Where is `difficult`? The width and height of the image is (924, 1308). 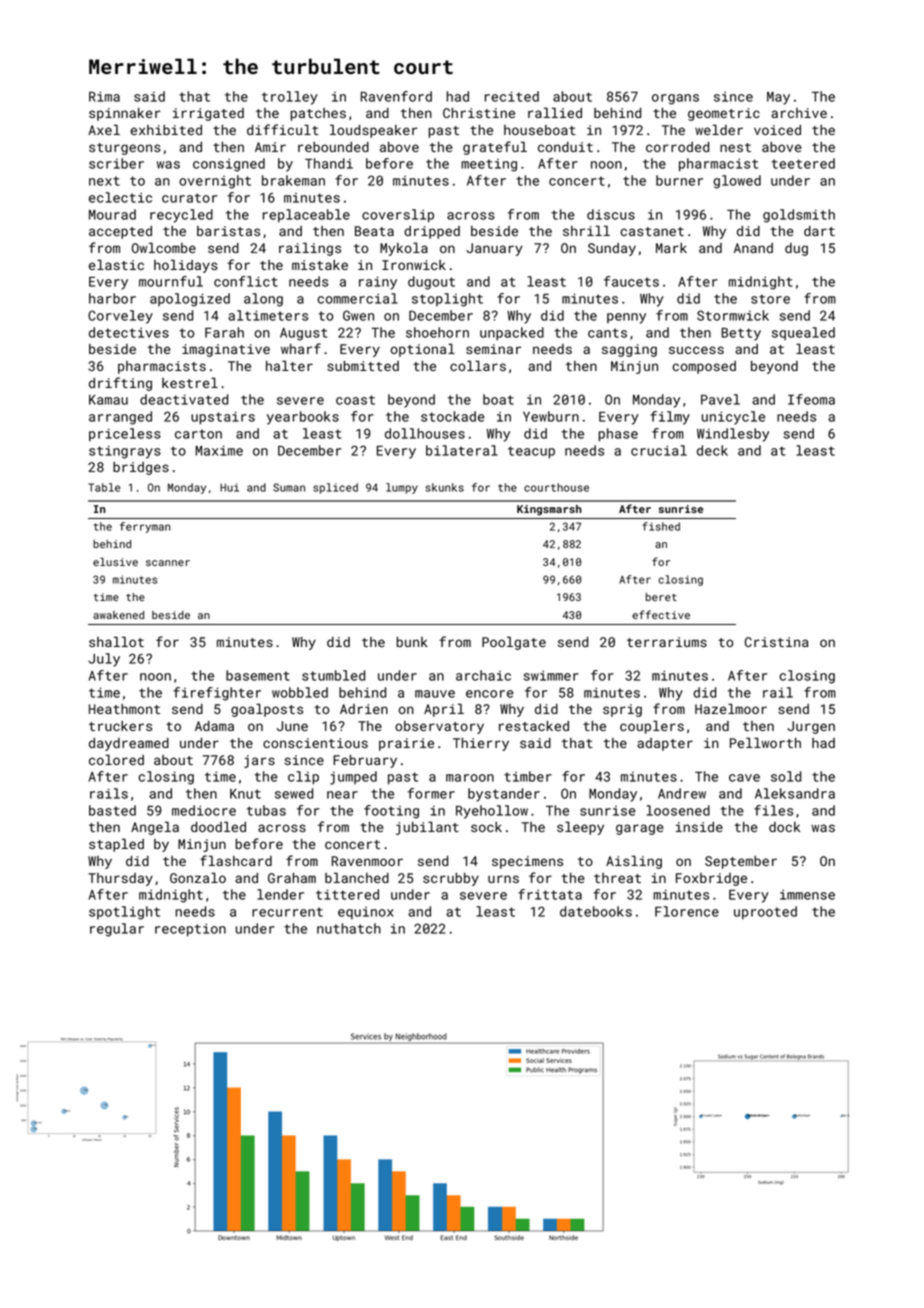 difficult is located at coordinates (283, 129).
